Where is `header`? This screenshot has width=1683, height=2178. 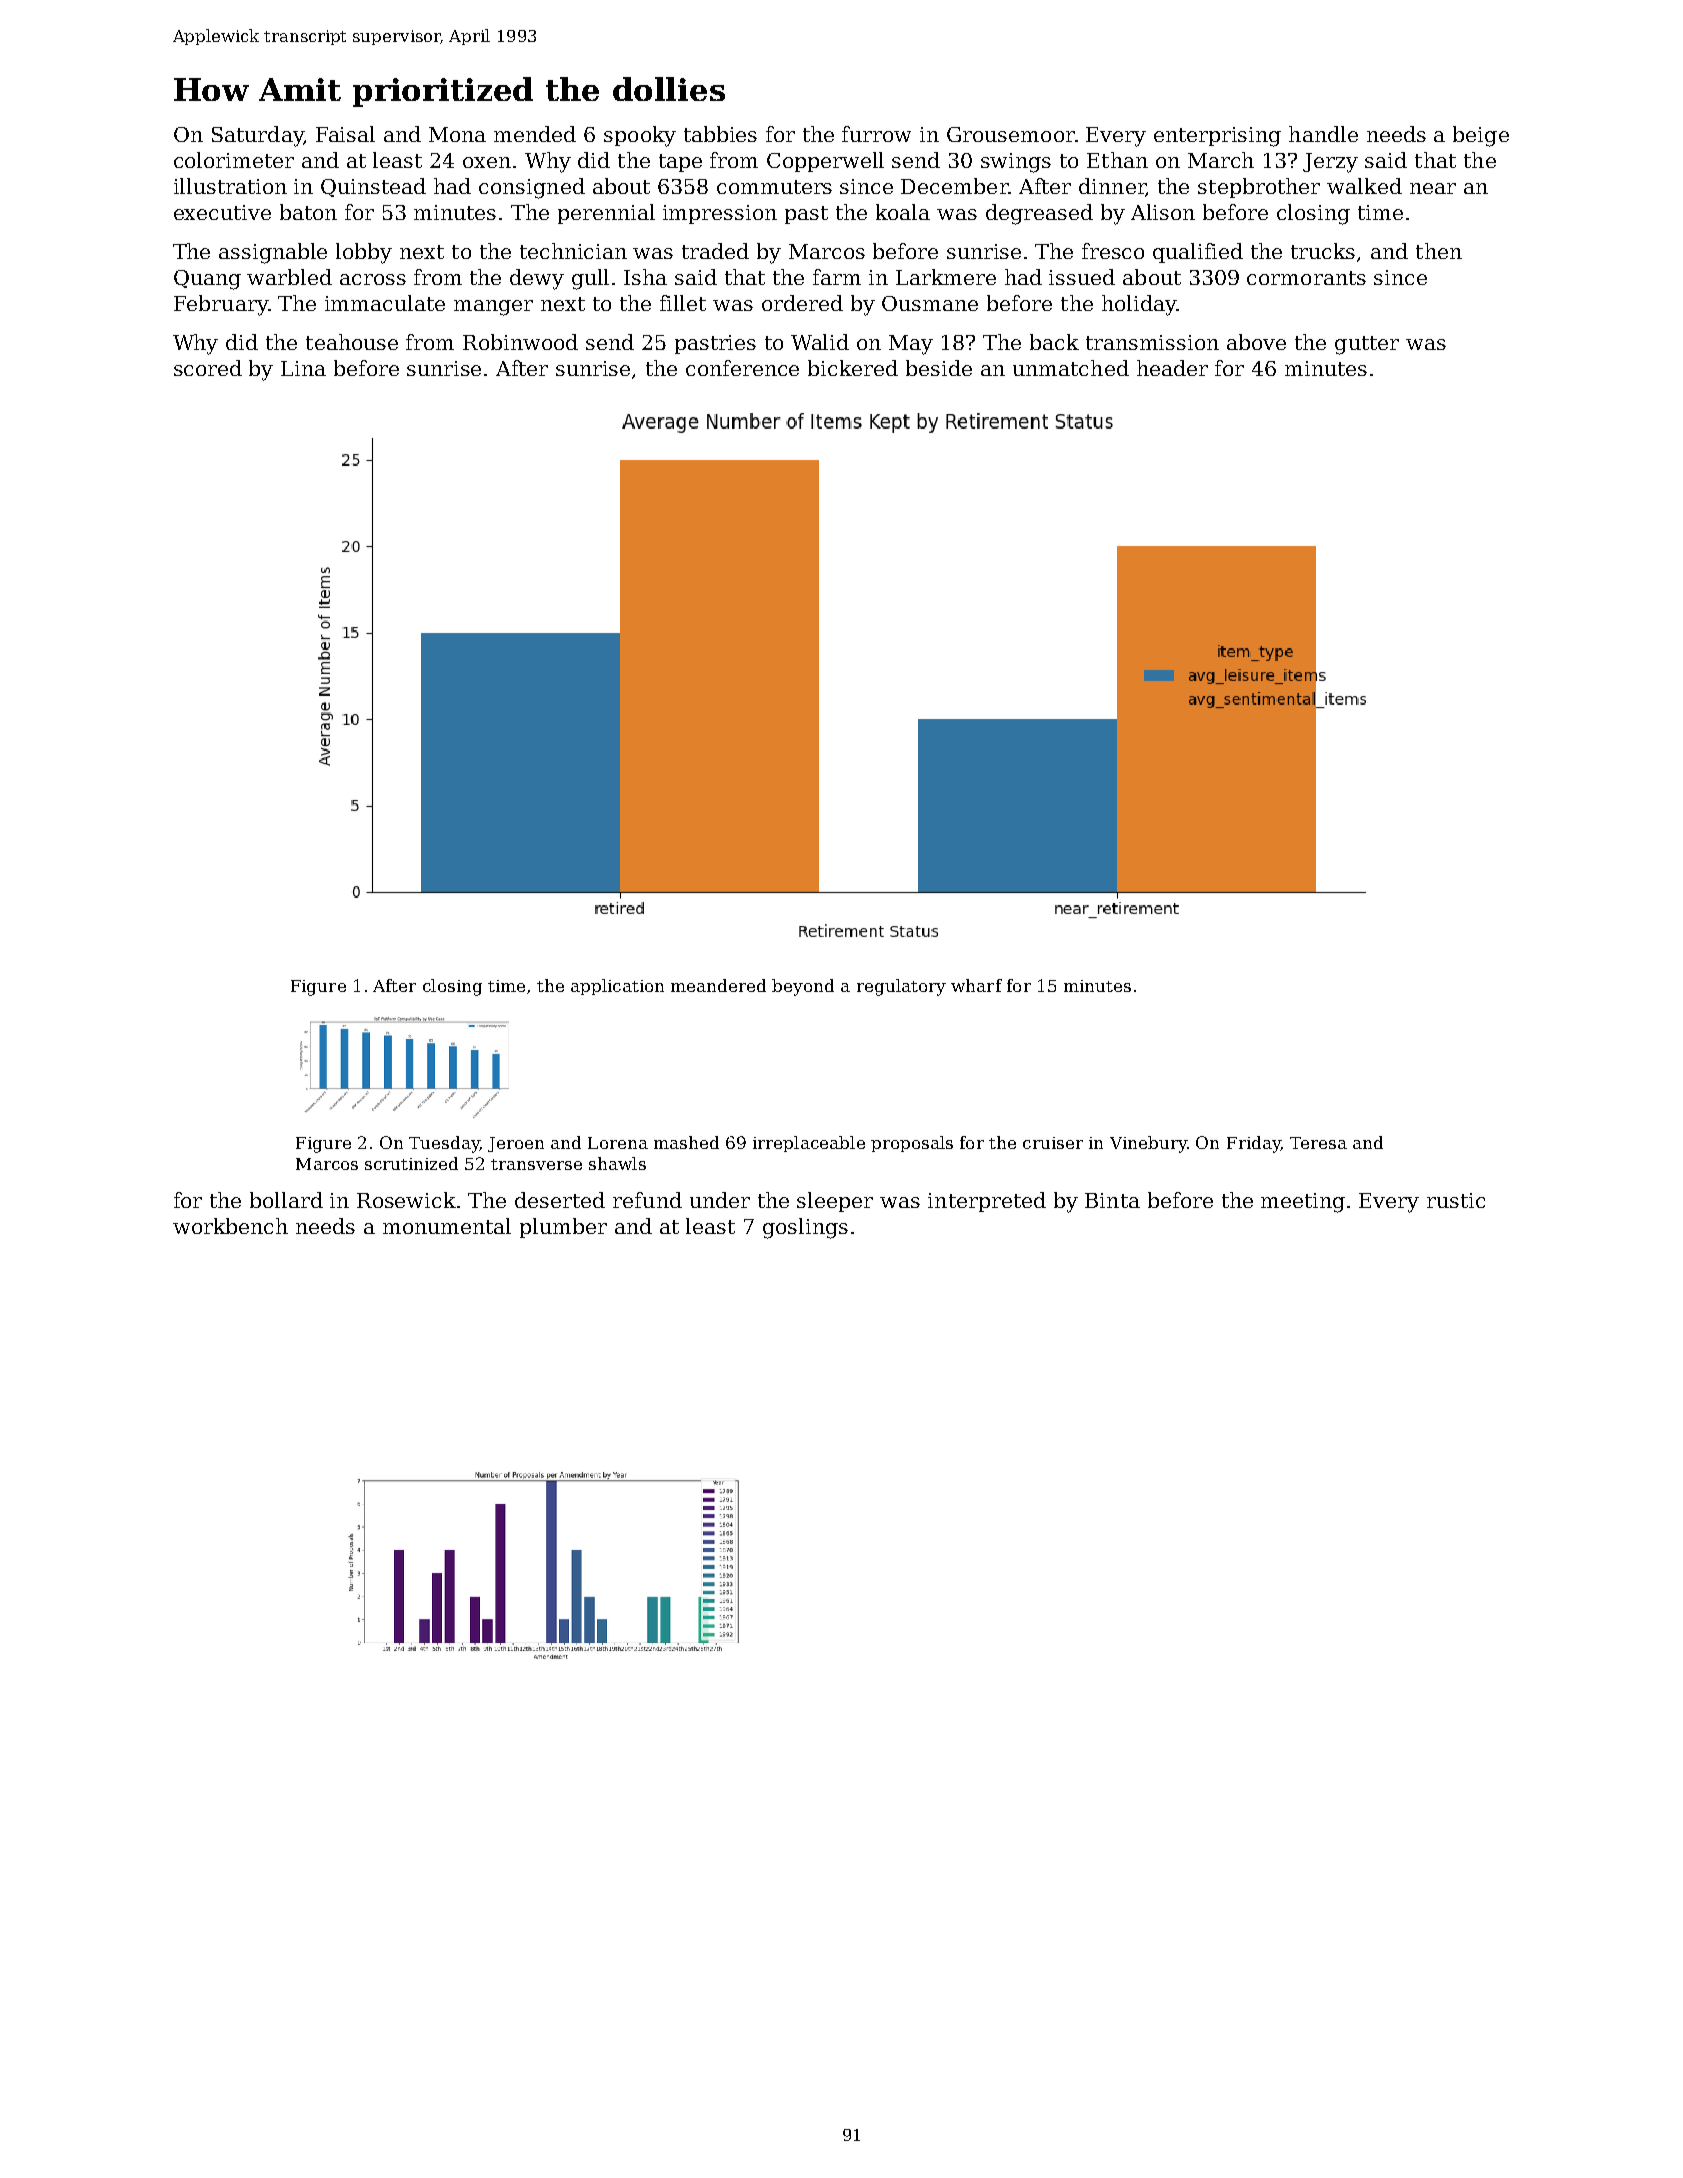
header is located at coordinates (1172, 368).
